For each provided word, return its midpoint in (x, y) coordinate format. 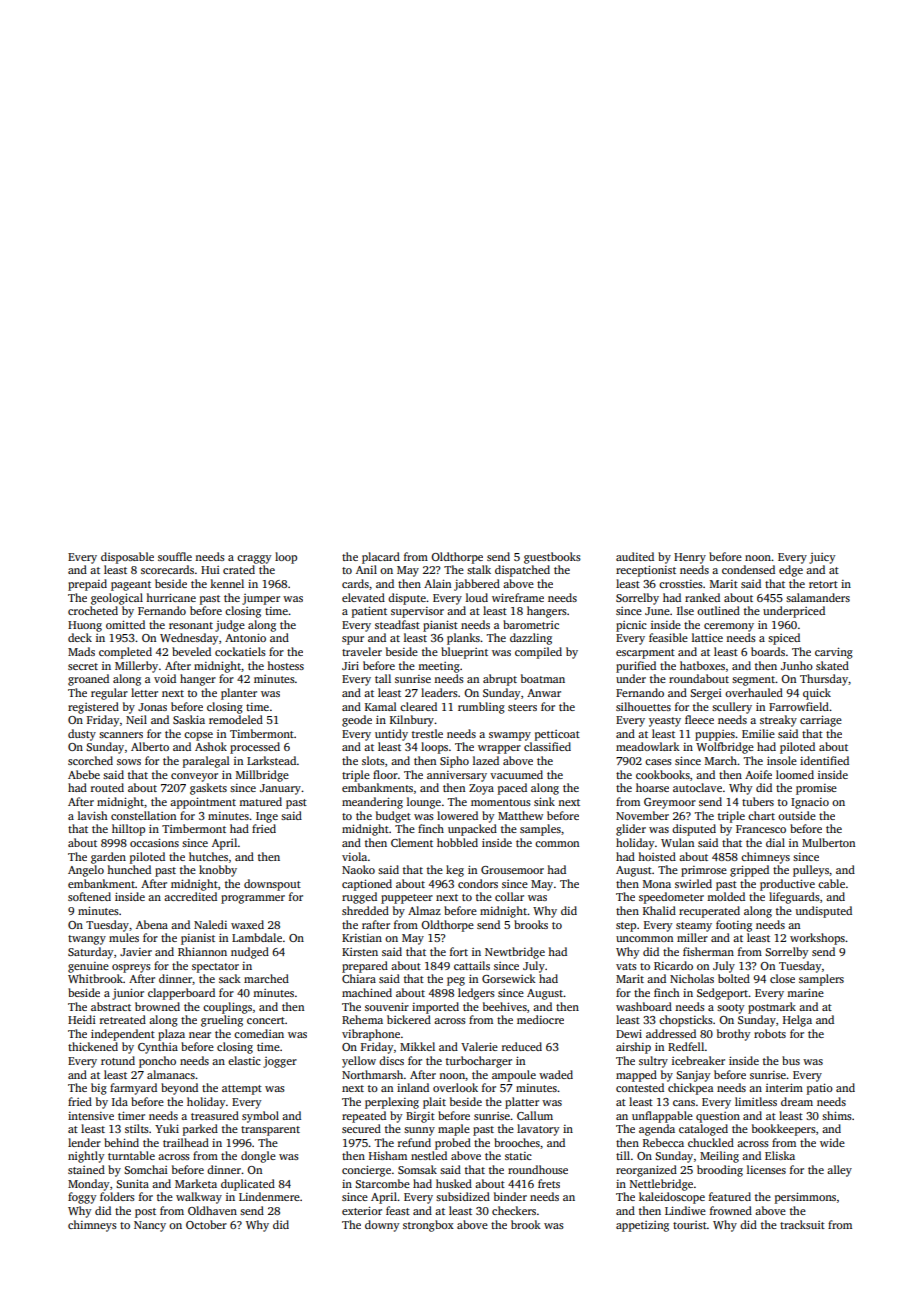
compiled (538, 653)
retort (823, 584)
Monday (88, 1185)
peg (456, 981)
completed (125, 653)
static (518, 1156)
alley (839, 1171)
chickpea (690, 1089)
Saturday (90, 953)
